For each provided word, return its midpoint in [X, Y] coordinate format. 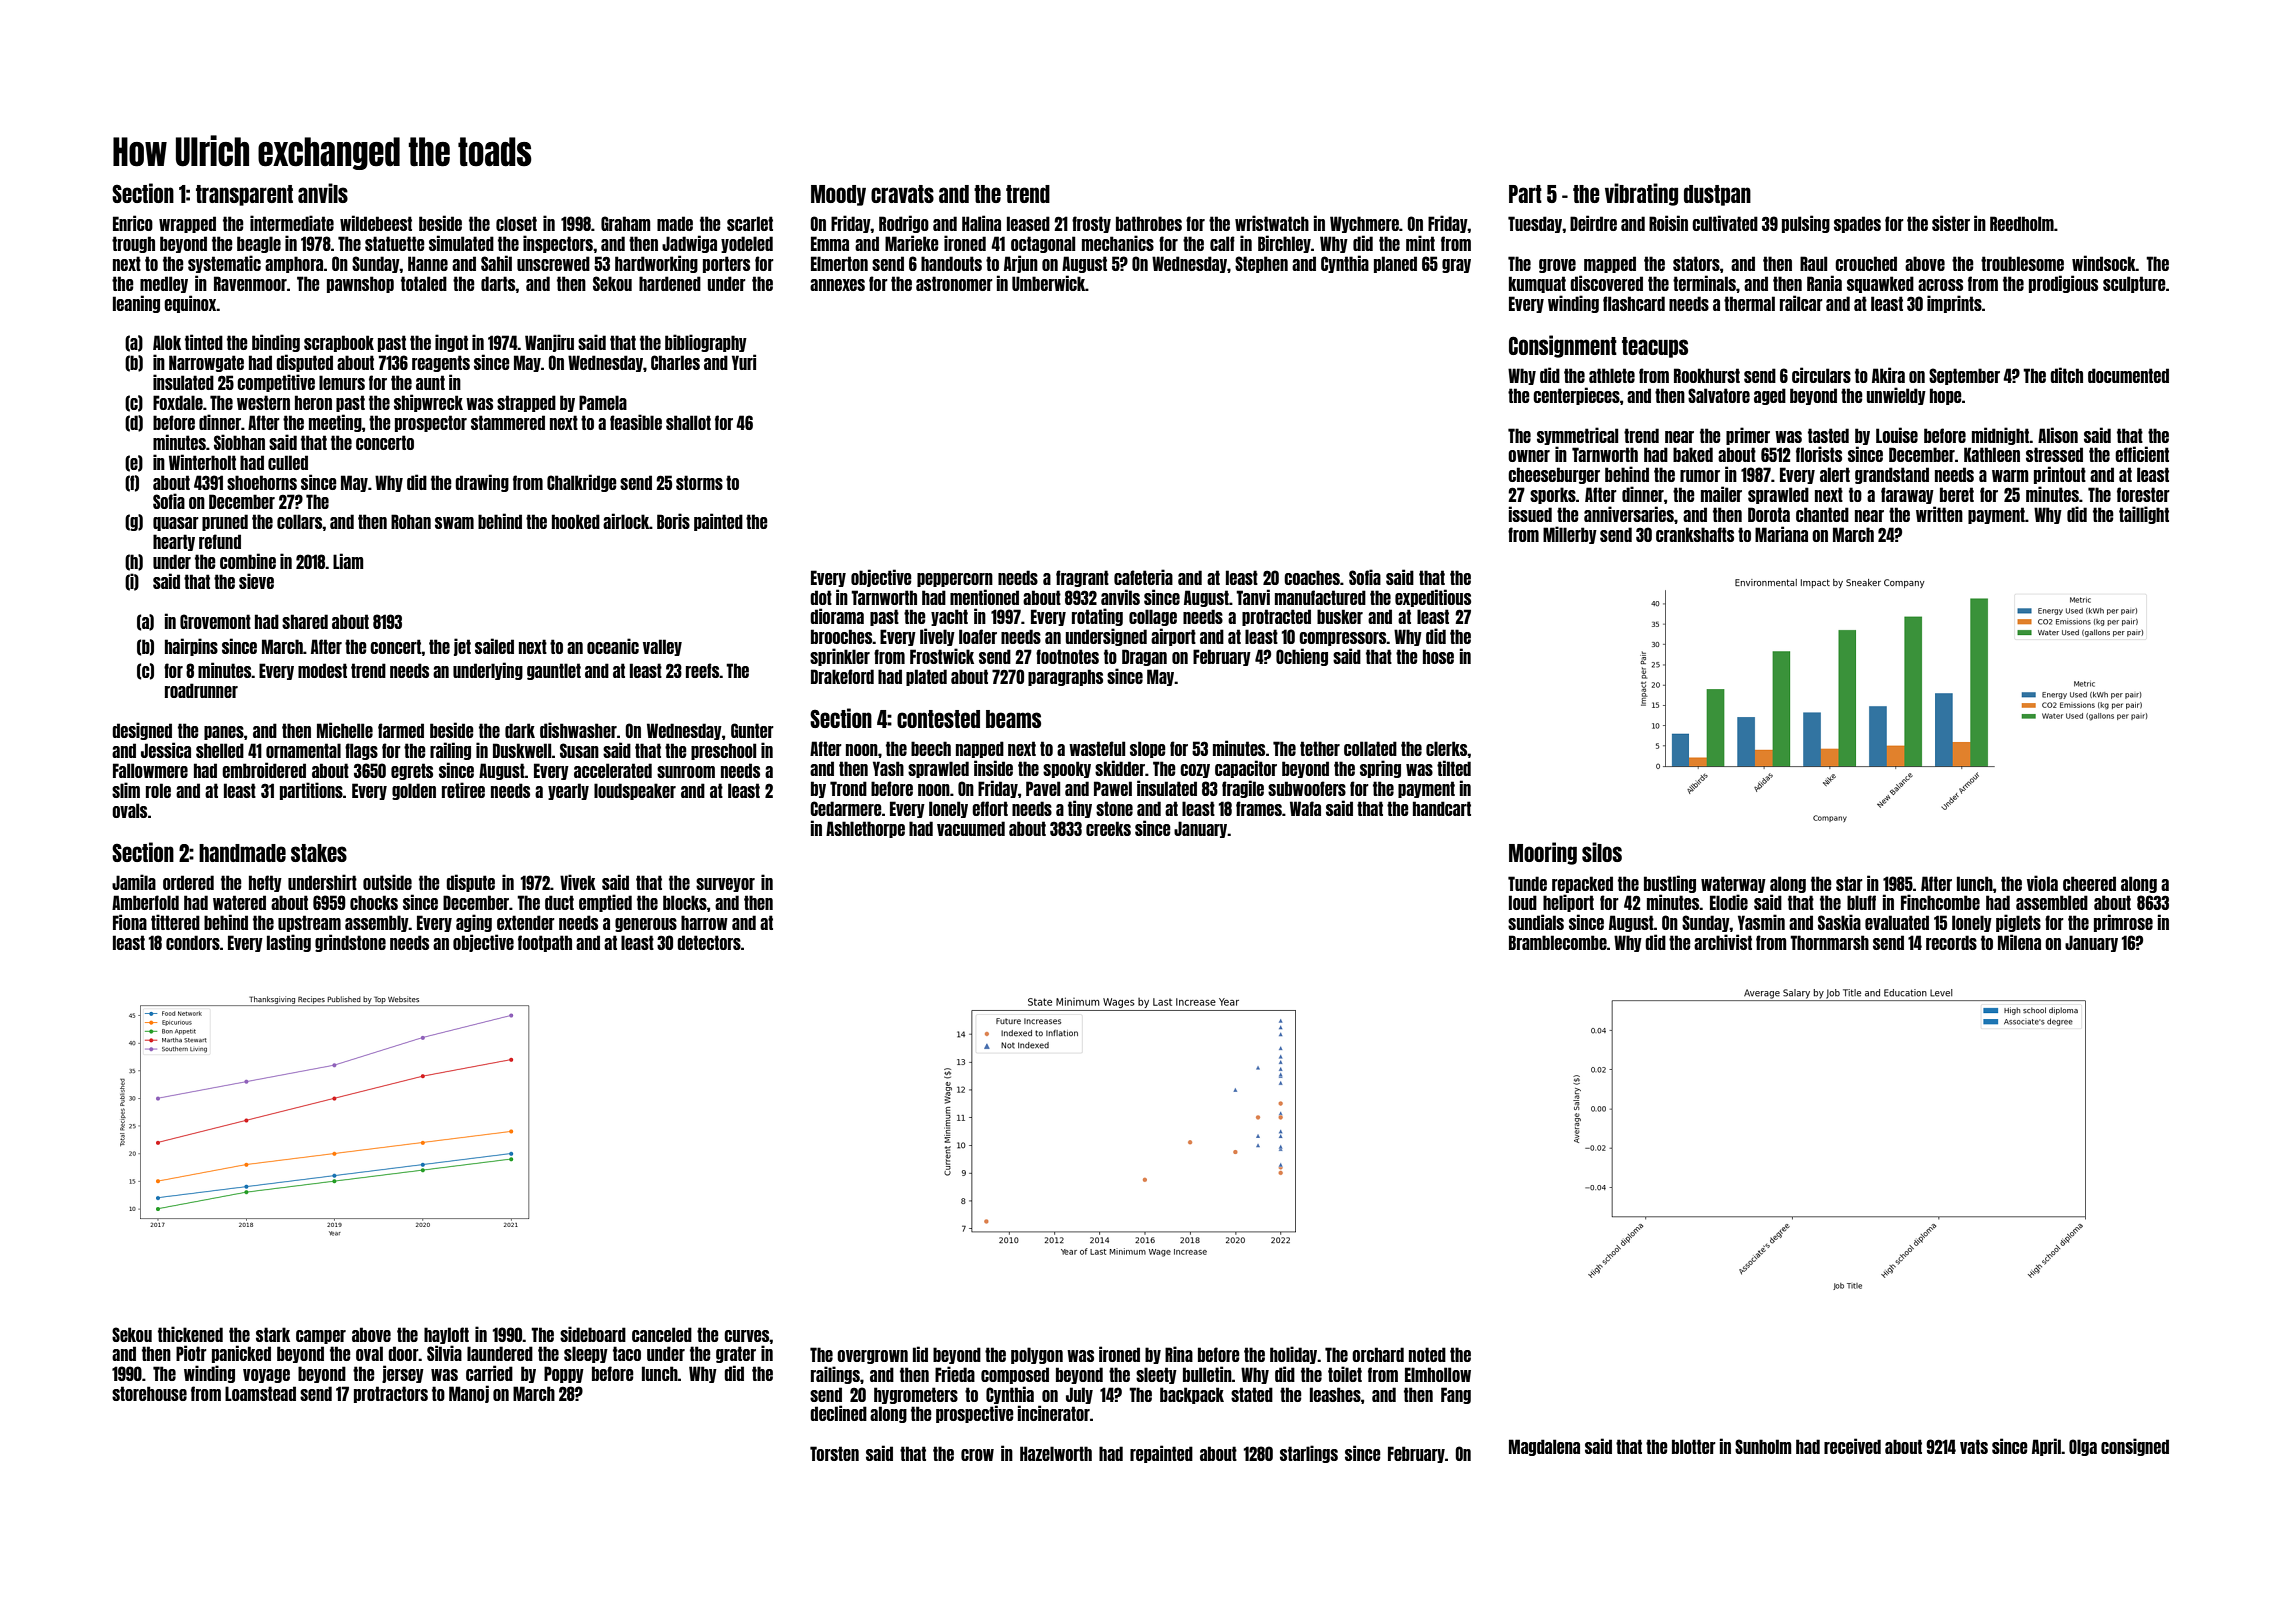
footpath [545, 943]
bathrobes [1149, 223]
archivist [1723, 942]
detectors [709, 942]
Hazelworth [1056, 1453]
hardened [670, 283]
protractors [391, 1394]
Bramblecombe [1558, 942]
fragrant [1082, 578]
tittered [175, 922]
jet [462, 647]
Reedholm [2022, 223]
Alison [2058, 435]
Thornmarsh [1829, 942]
